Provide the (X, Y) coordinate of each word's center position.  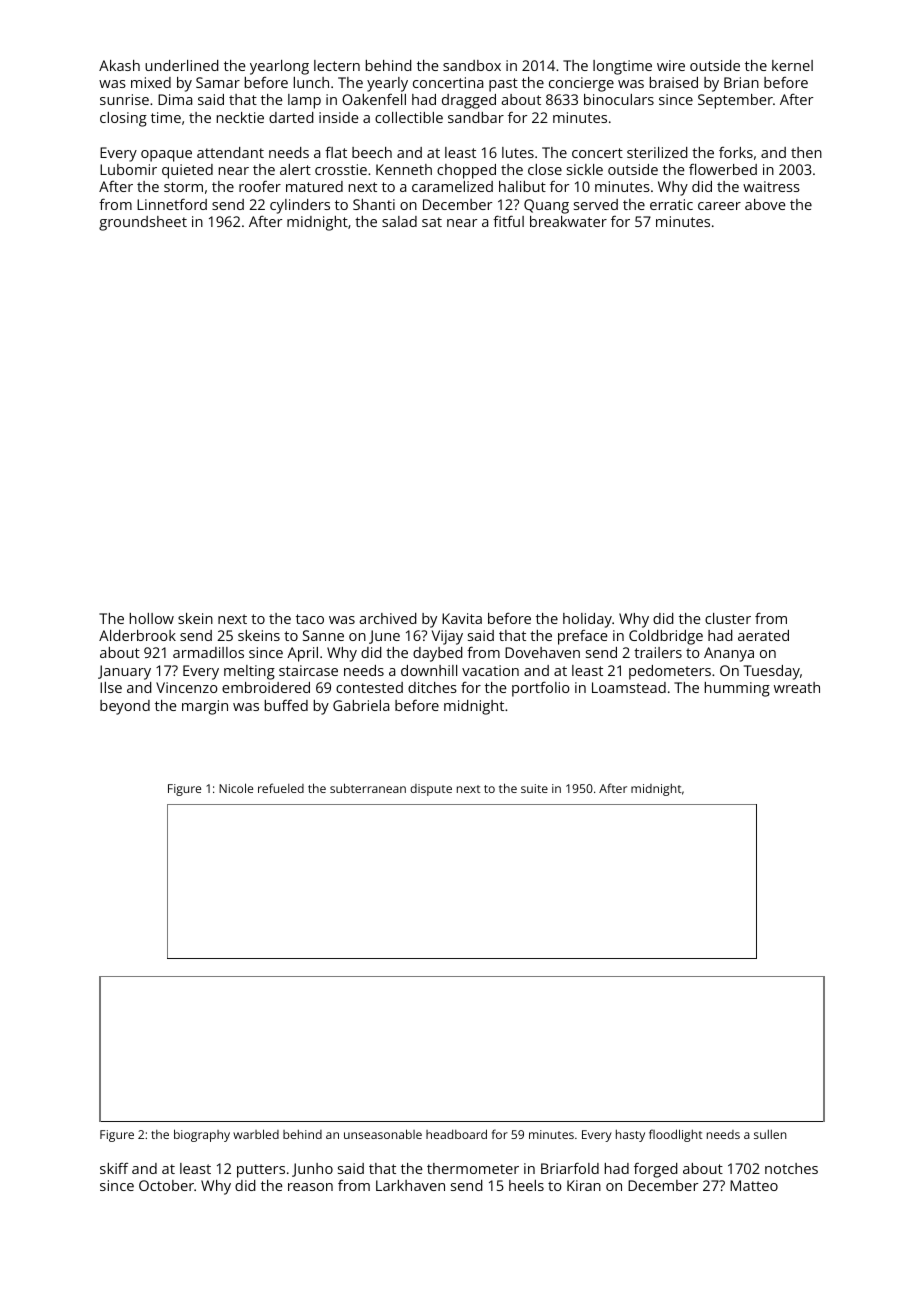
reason (310, 1187)
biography (202, 1135)
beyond (125, 707)
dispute (431, 790)
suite (534, 788)
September (735, 101)
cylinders (300, 206)
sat (432, 222)
